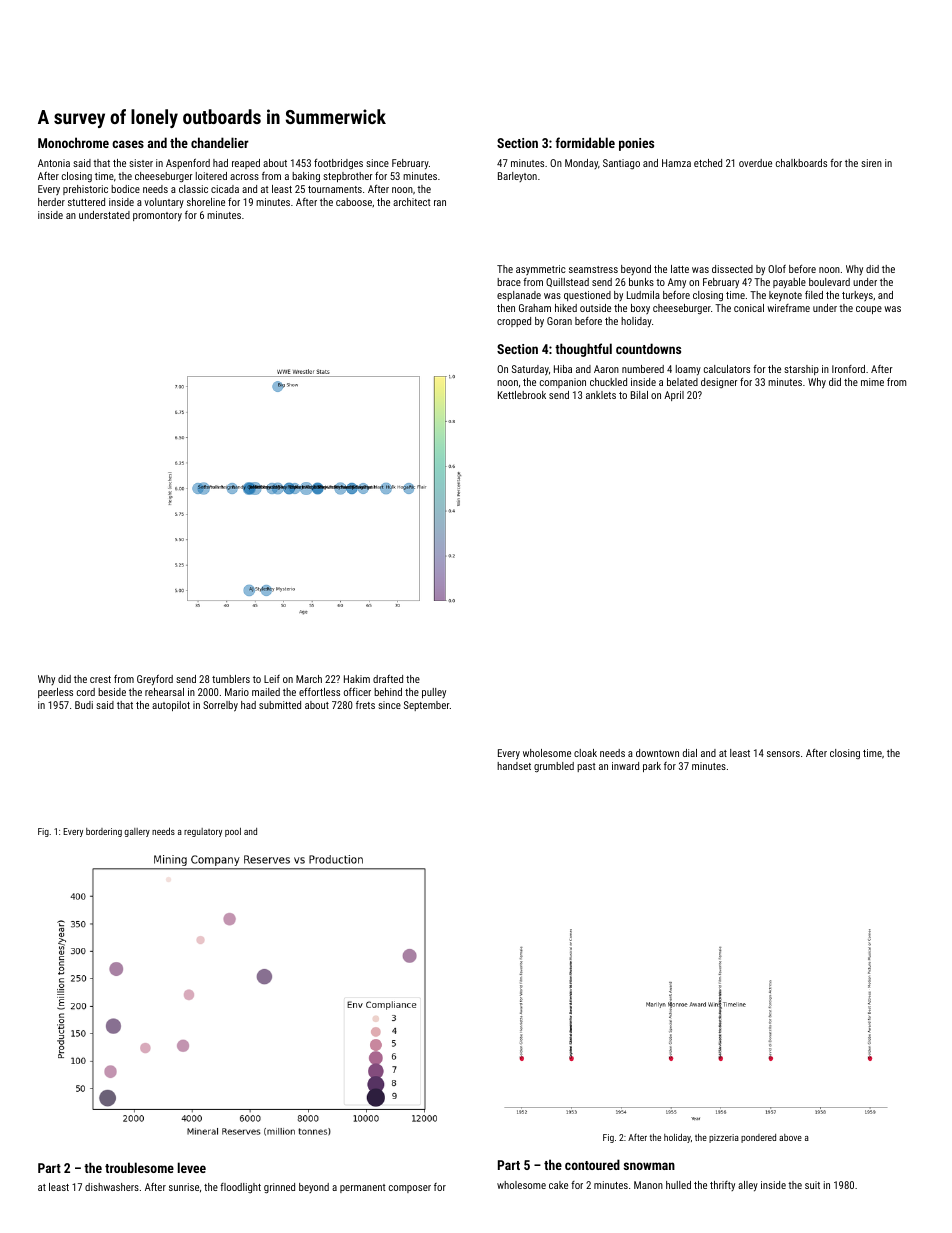  I want to click on Aaron, so click(606, 369).
